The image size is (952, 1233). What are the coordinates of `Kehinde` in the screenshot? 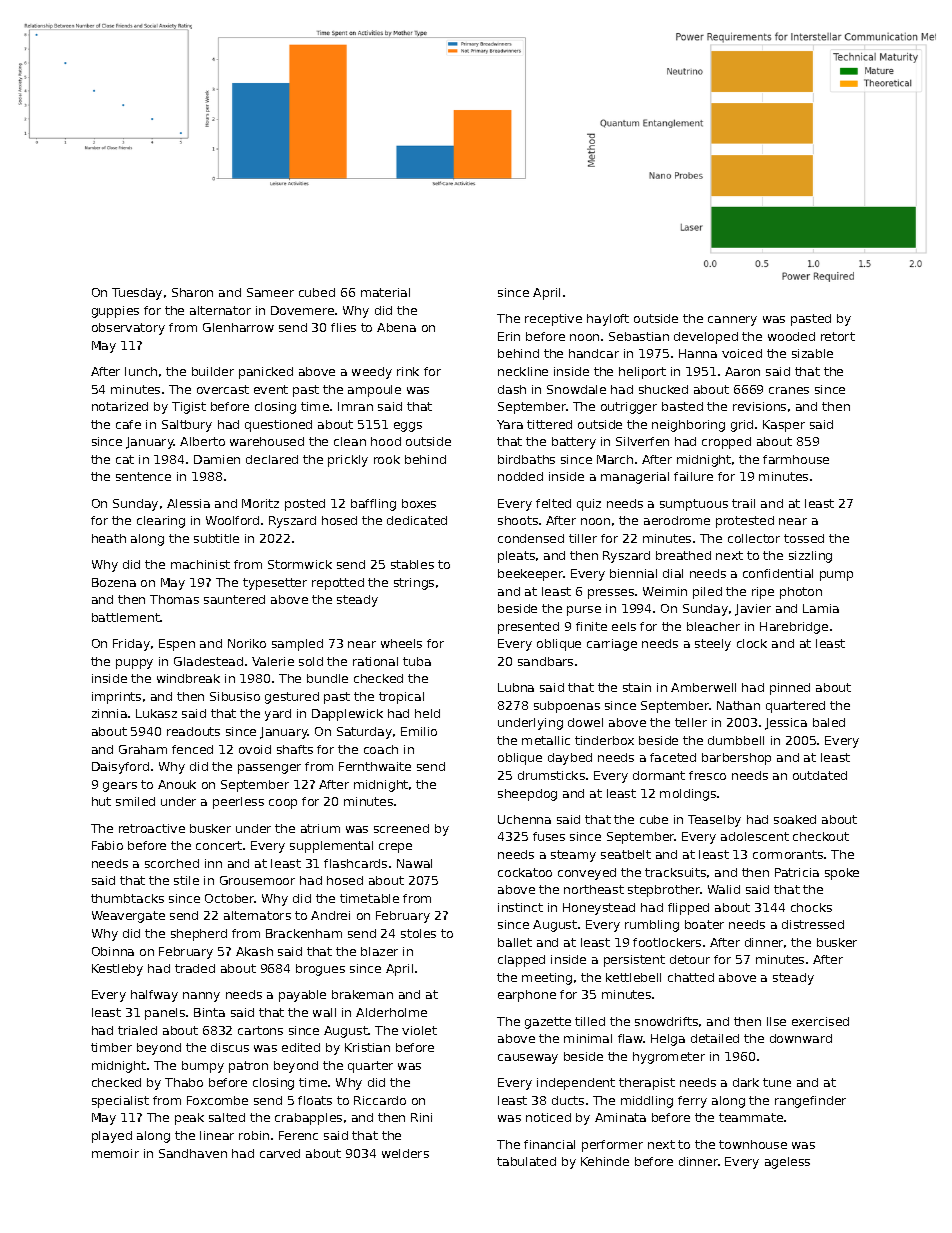 It's located at (605, 1161).
